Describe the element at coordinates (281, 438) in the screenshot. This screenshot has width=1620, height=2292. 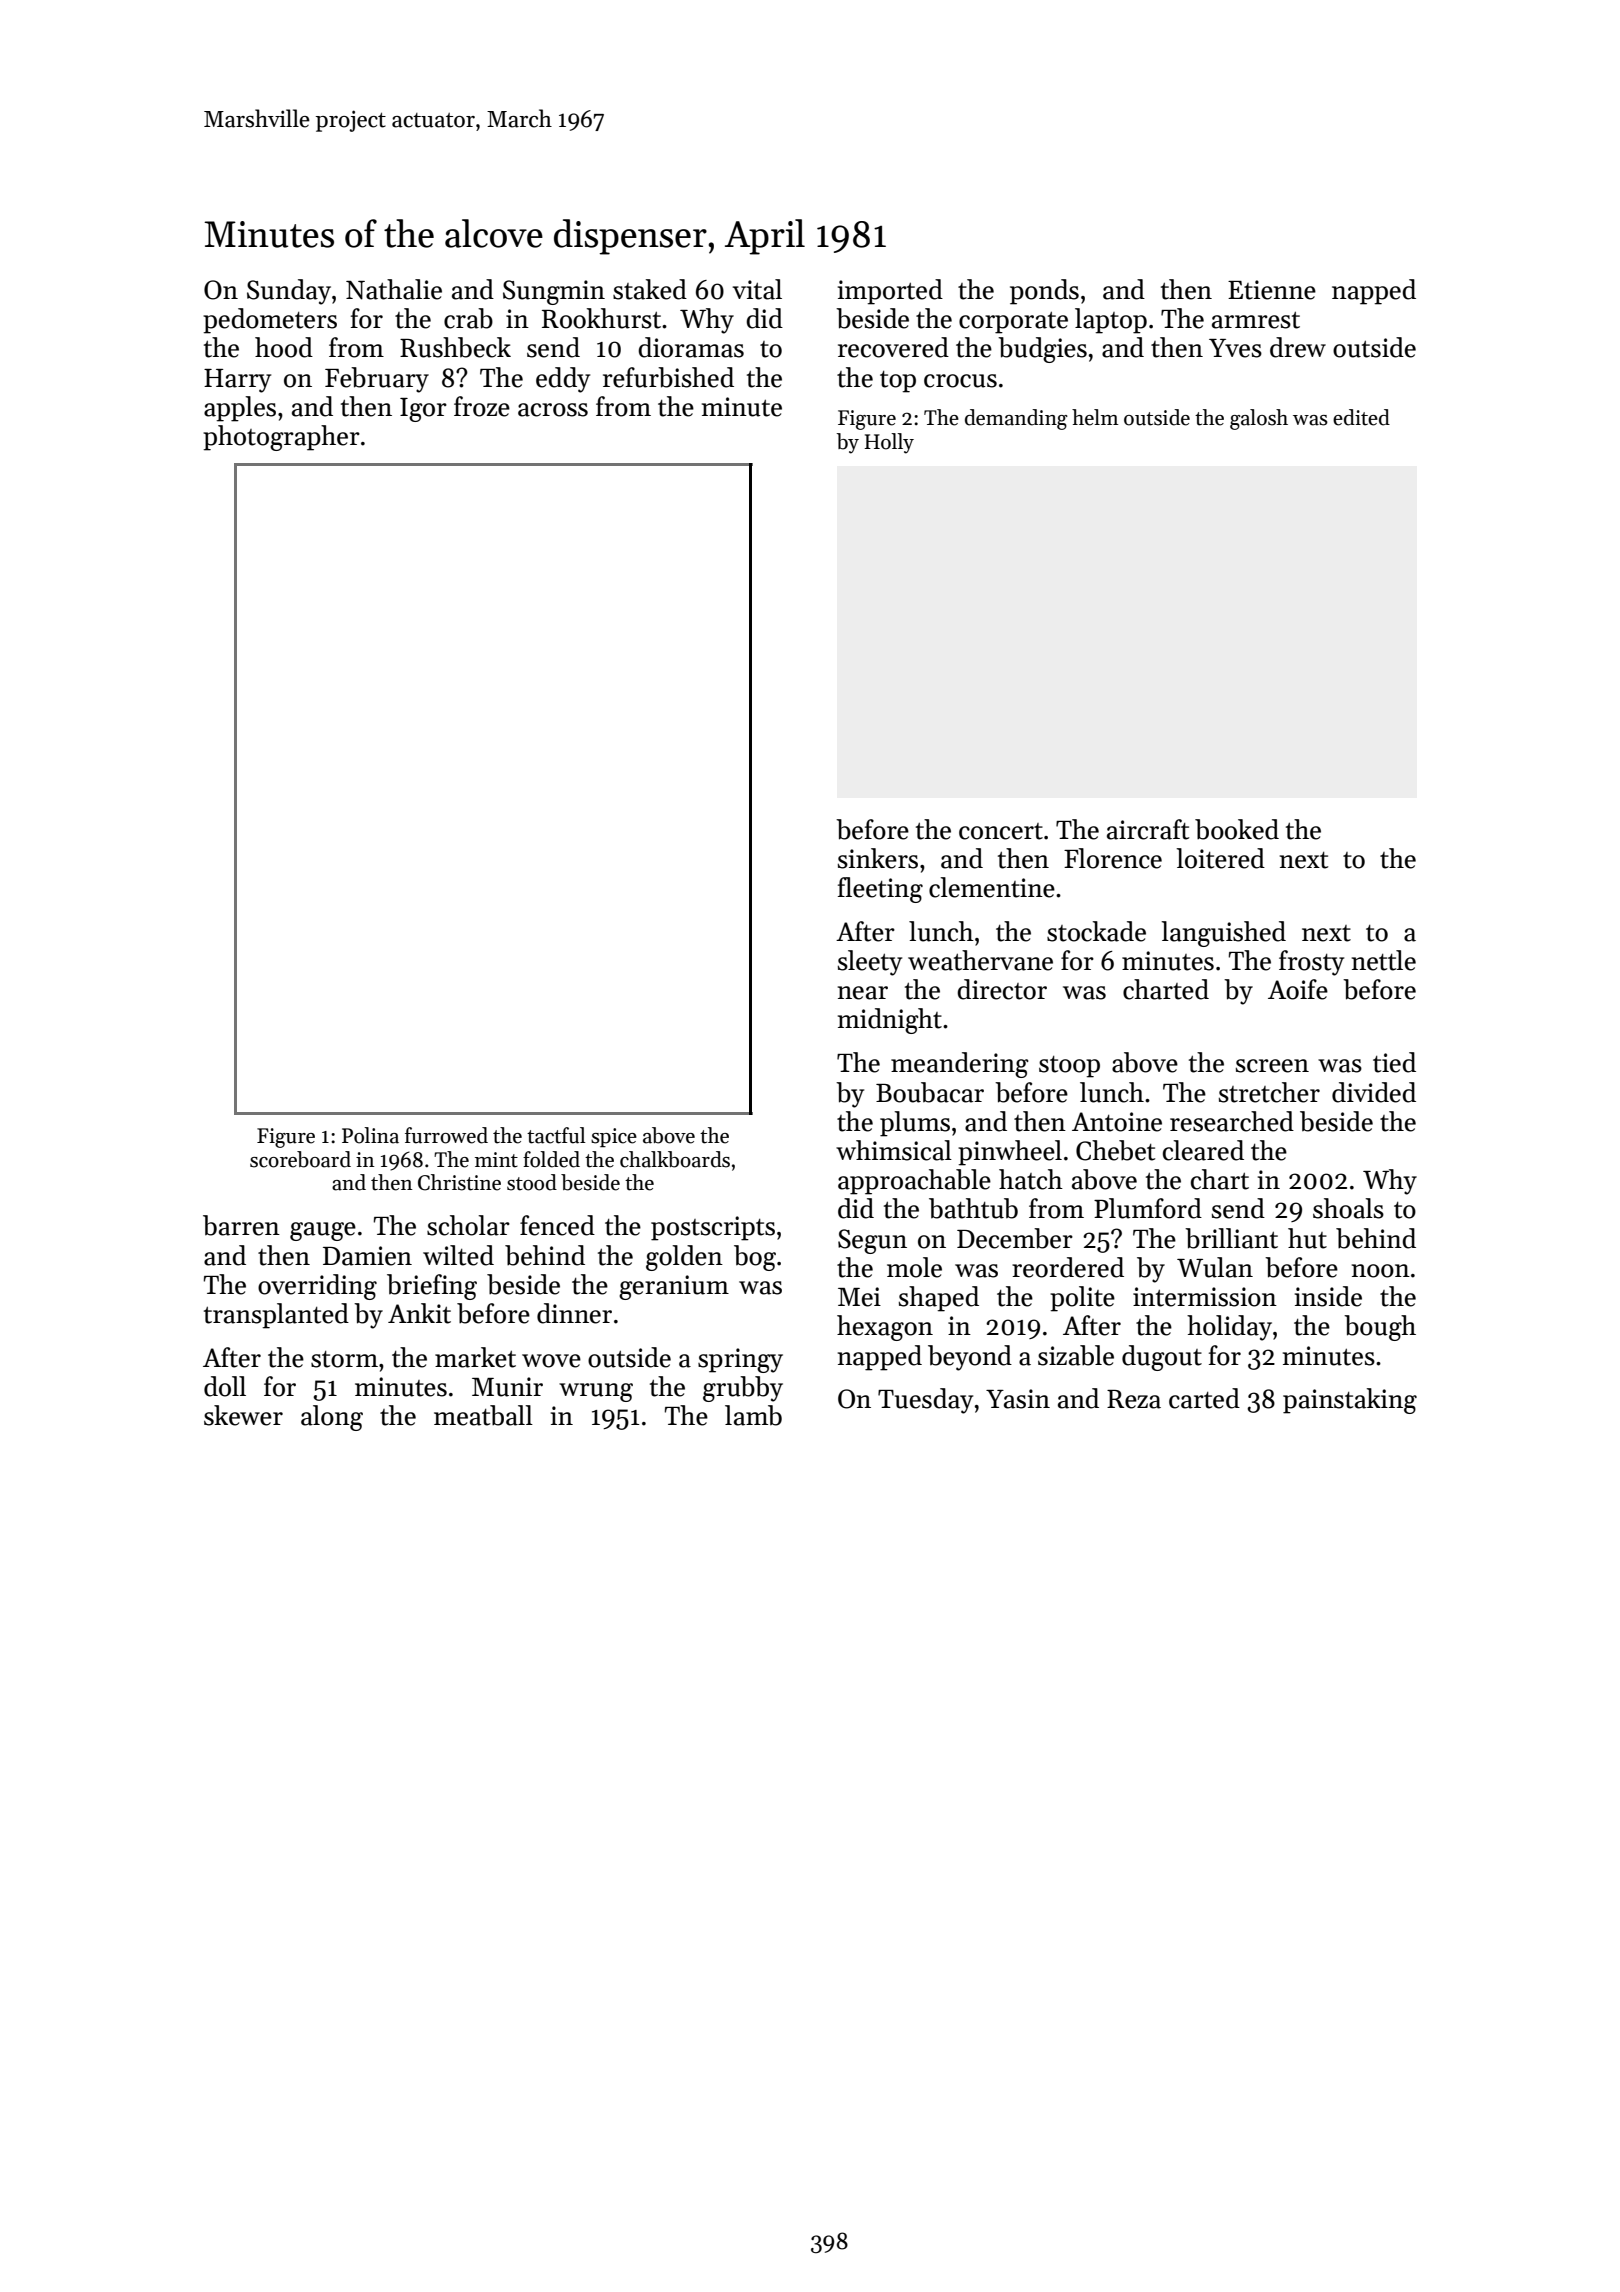
I see `photographer` at that location.
